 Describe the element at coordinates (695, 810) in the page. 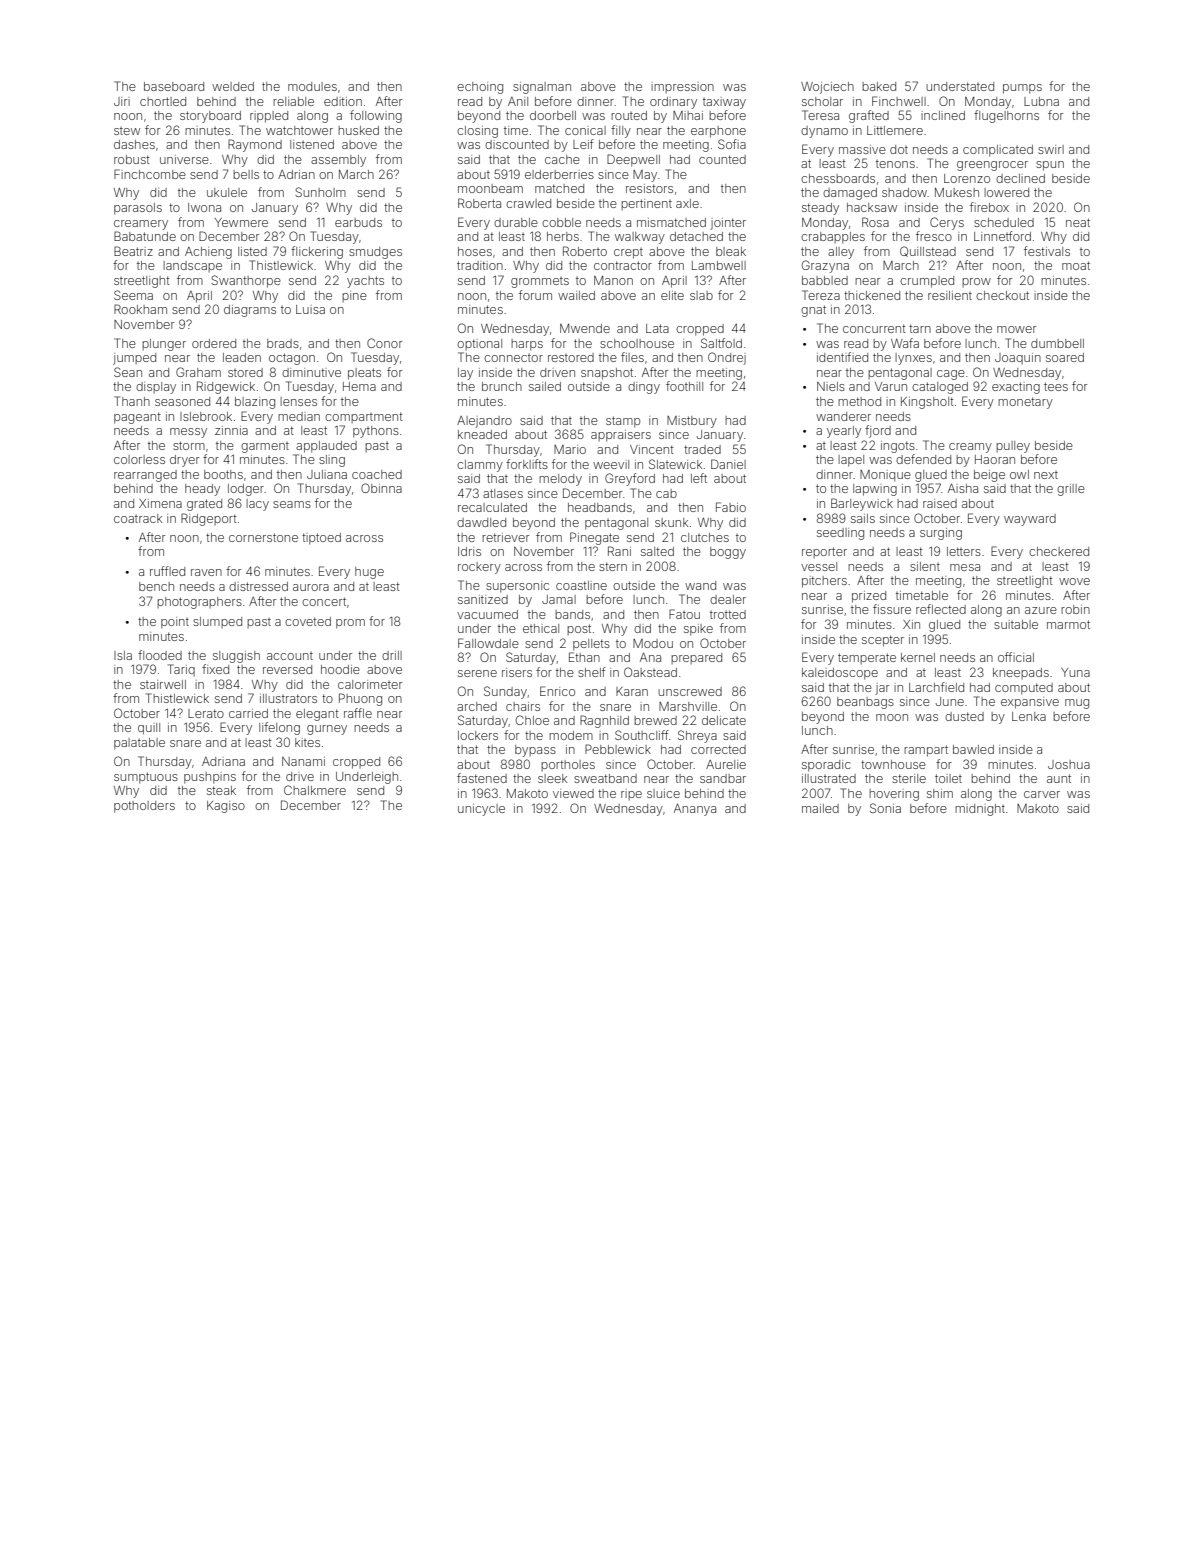

I see `Ananya` at that location.
